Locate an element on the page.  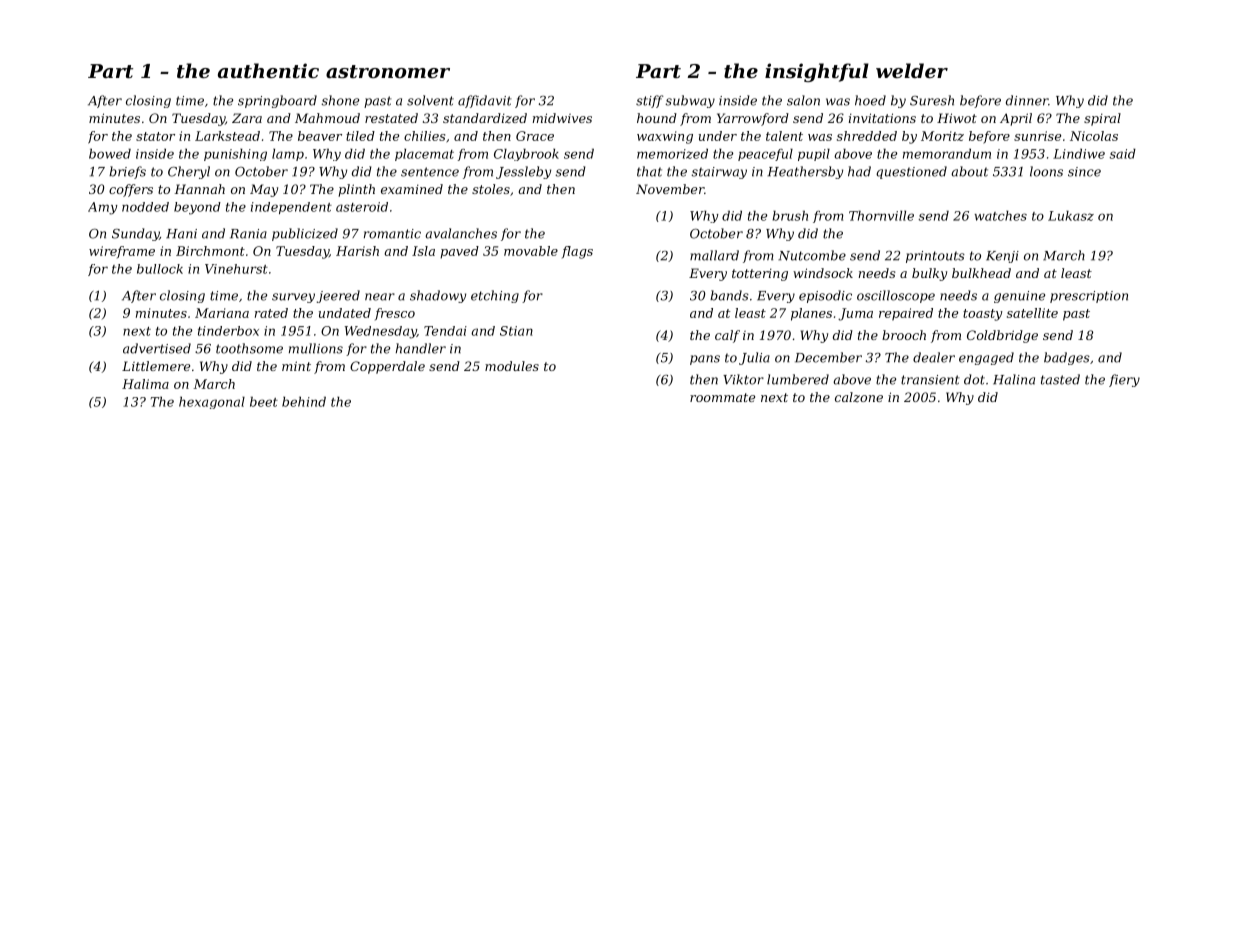
springboard is located at coordinates (277, 101).
